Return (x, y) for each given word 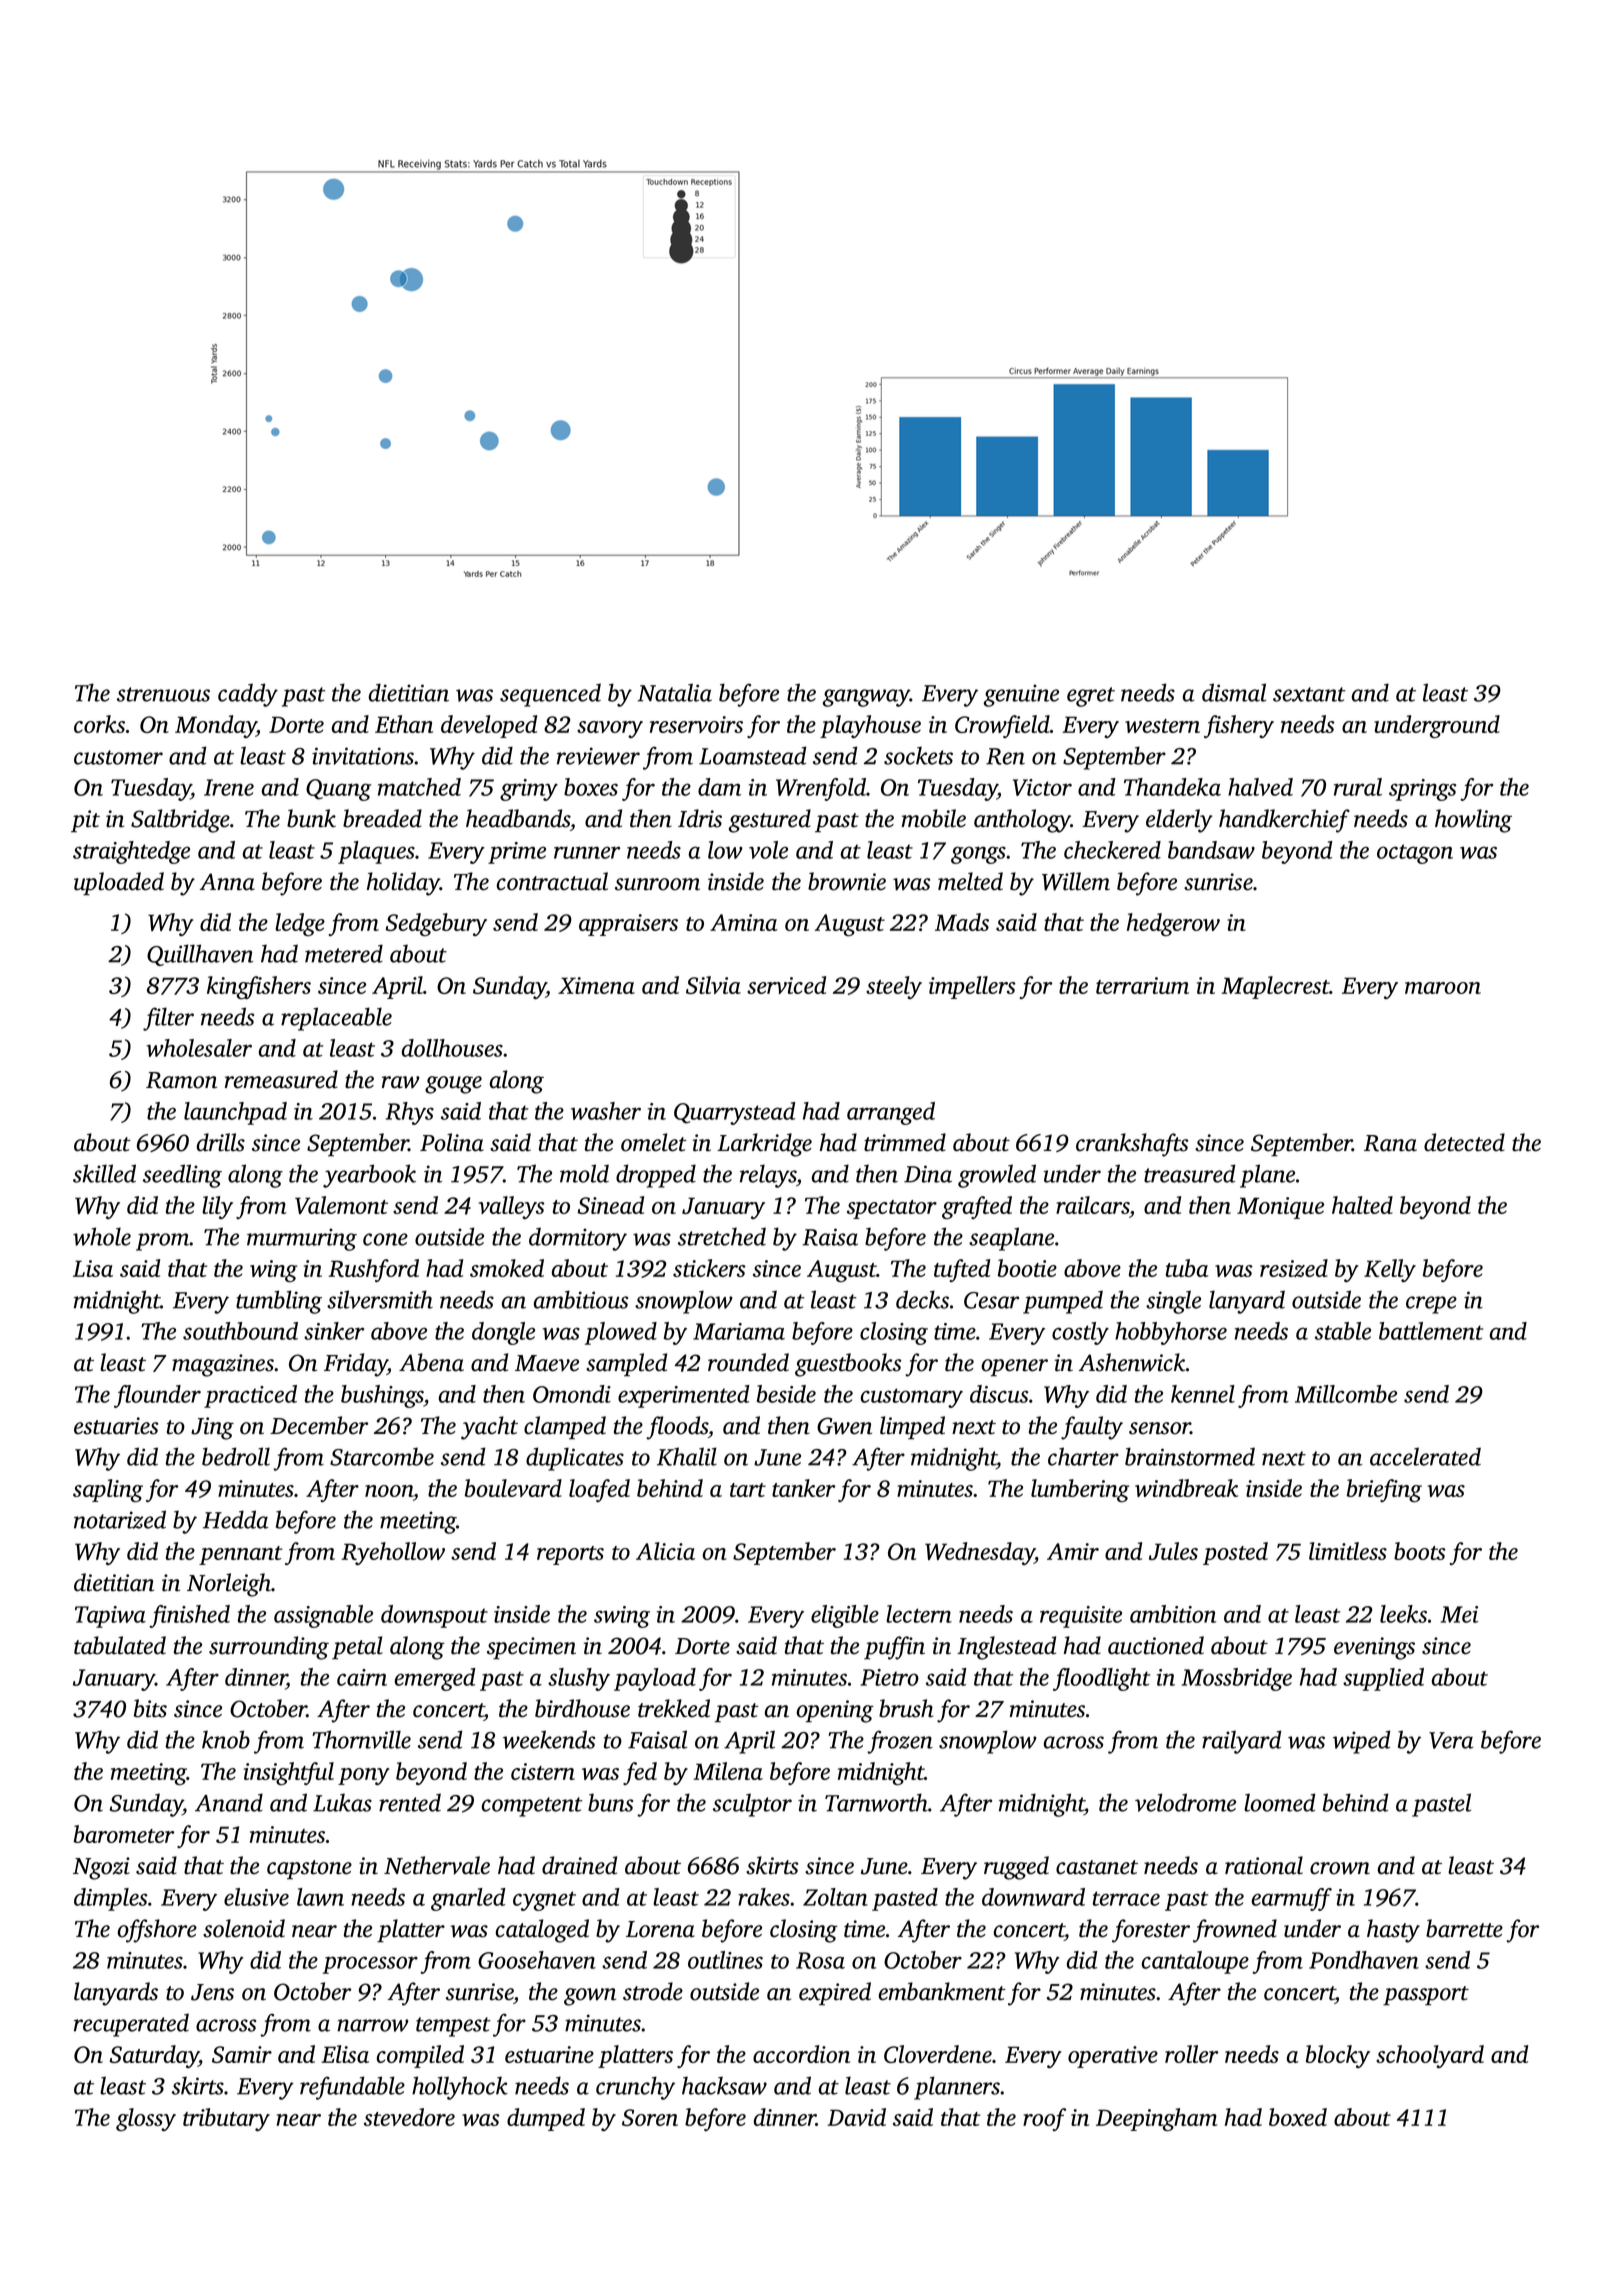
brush (906, 1708)
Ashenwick (1132, 1362)
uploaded (119, 884)
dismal (1234, 692)
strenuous (163, 694)
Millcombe (1346, 1394)
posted (1235, 1553)
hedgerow (1173, 924)
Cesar (991, 1300)
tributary (226, 2119)
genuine (1021, 695)
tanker (803, 1488)
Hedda (236, 1519)
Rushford (373, 1270)
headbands (518, 818)
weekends (549, 1739)
